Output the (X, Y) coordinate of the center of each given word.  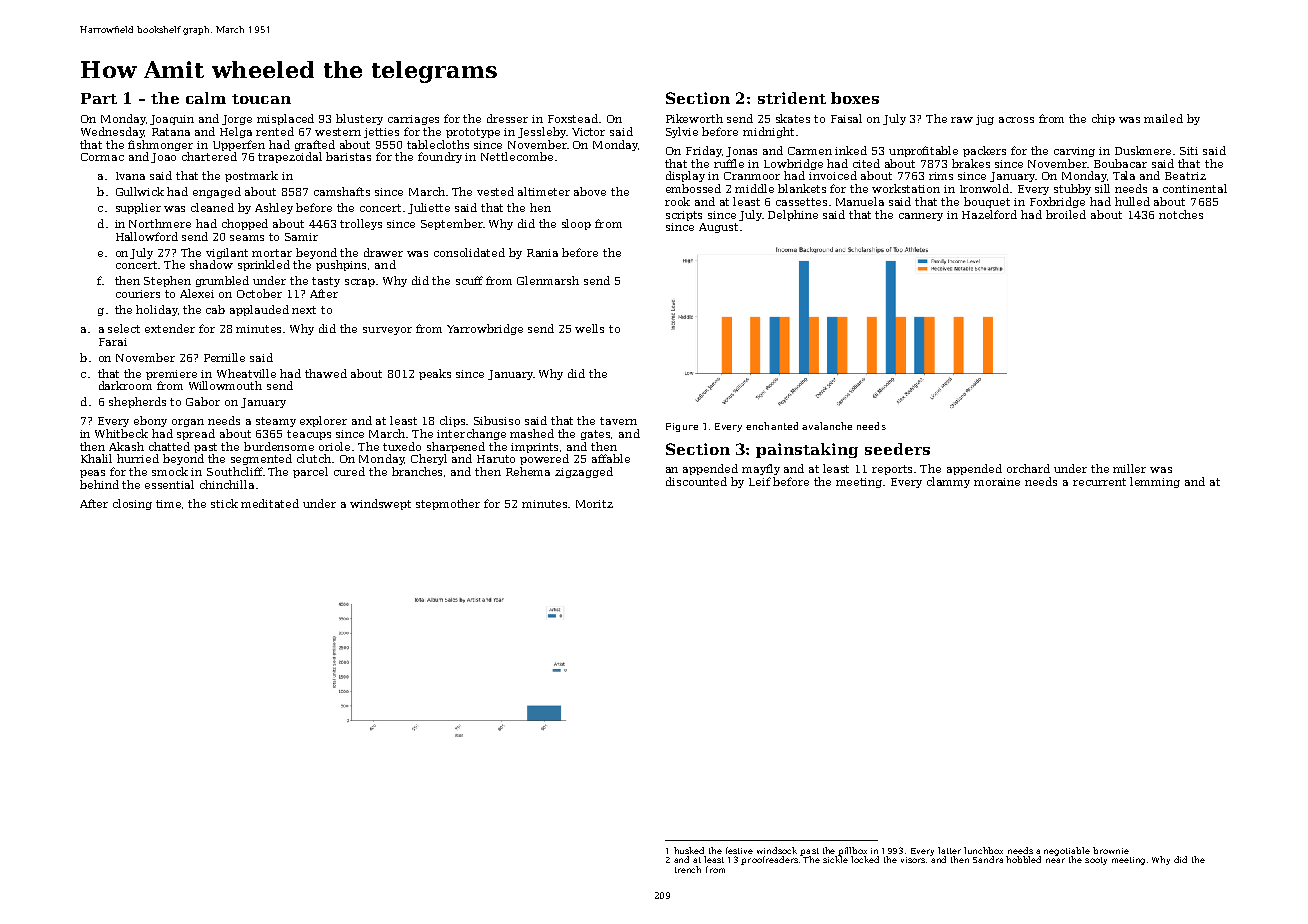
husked (689, 850)
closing (132, 504)
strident (792, 98)
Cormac (102, 157)
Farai (113, 342)
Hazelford (989, 214)
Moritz (594, 504)
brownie (1111, 850)
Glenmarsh (548, 280)
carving (1074, 152)
